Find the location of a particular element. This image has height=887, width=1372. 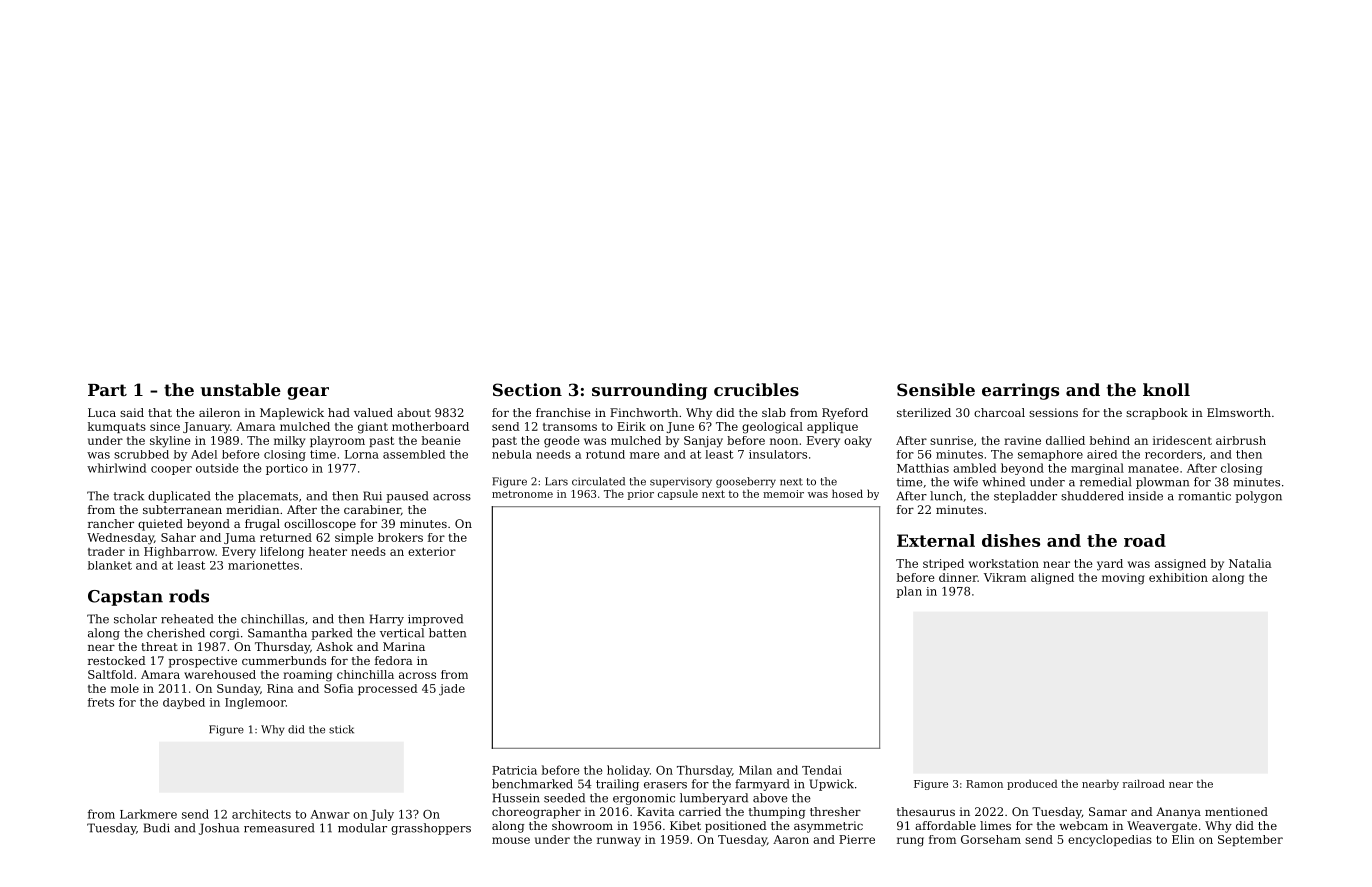

knoll is located at coordinates (1166, 389).
